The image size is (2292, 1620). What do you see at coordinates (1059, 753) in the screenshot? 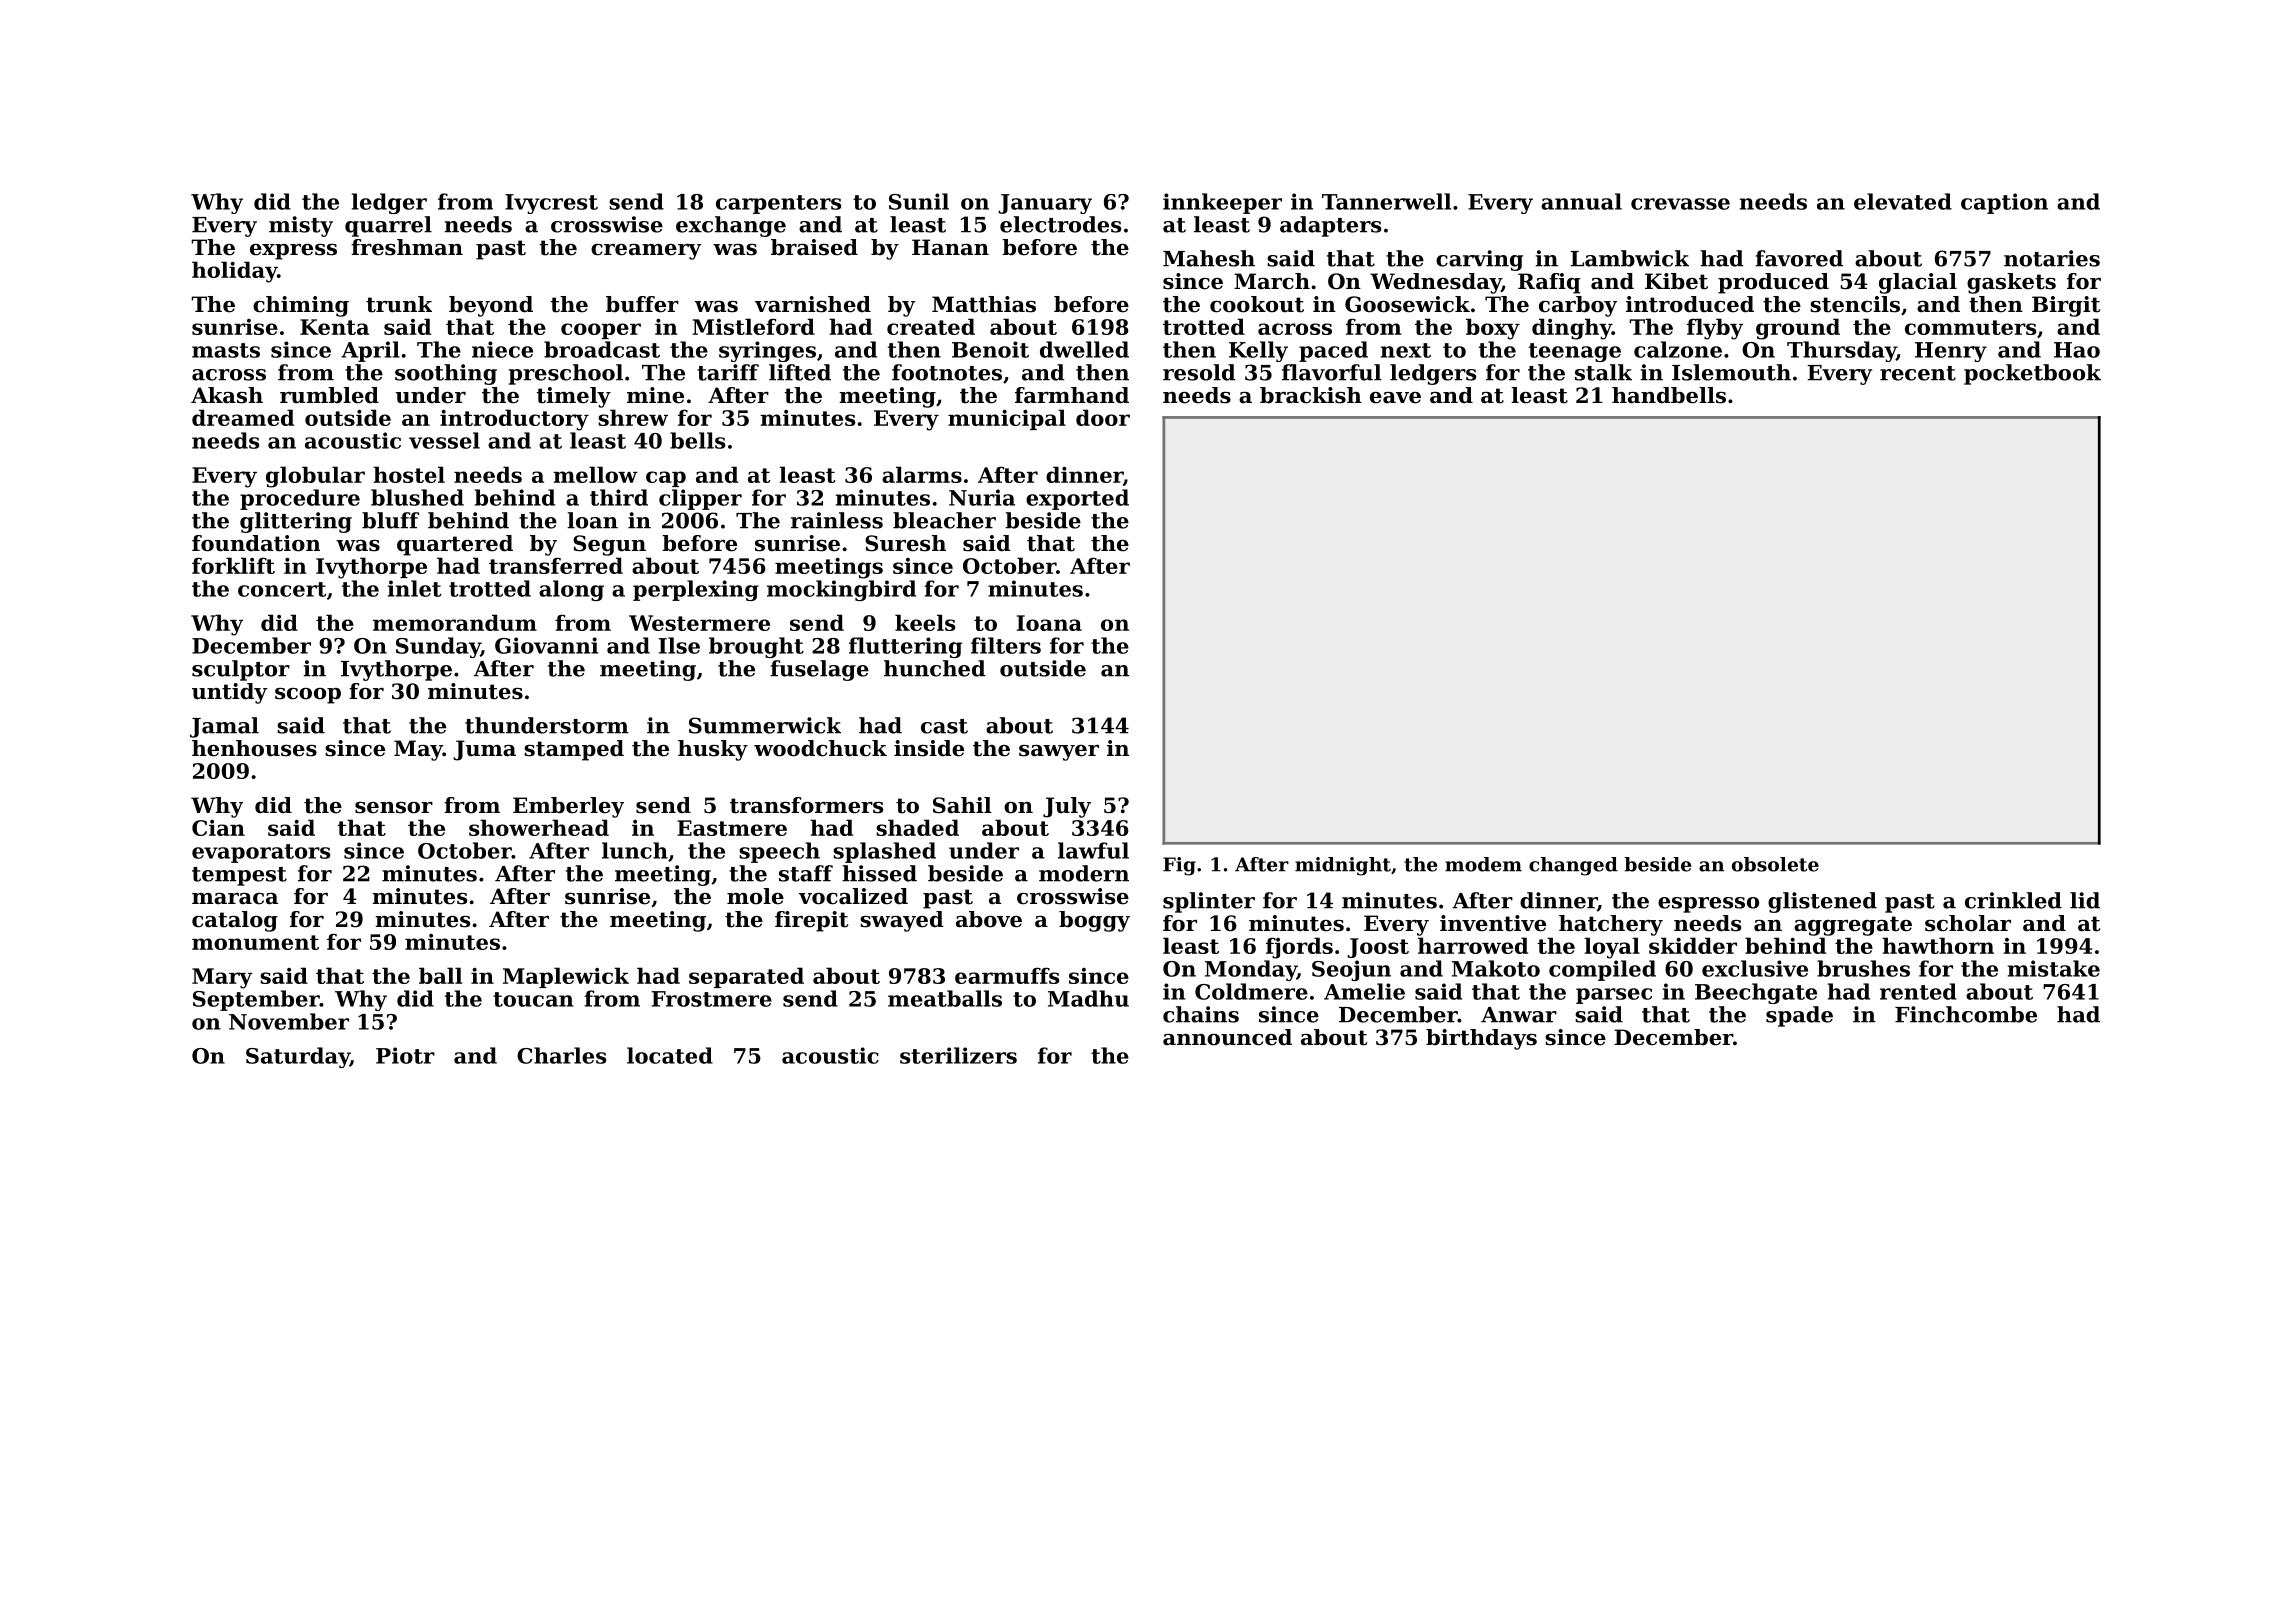
I see `sawyer` at bounding box center [1059, 753].
